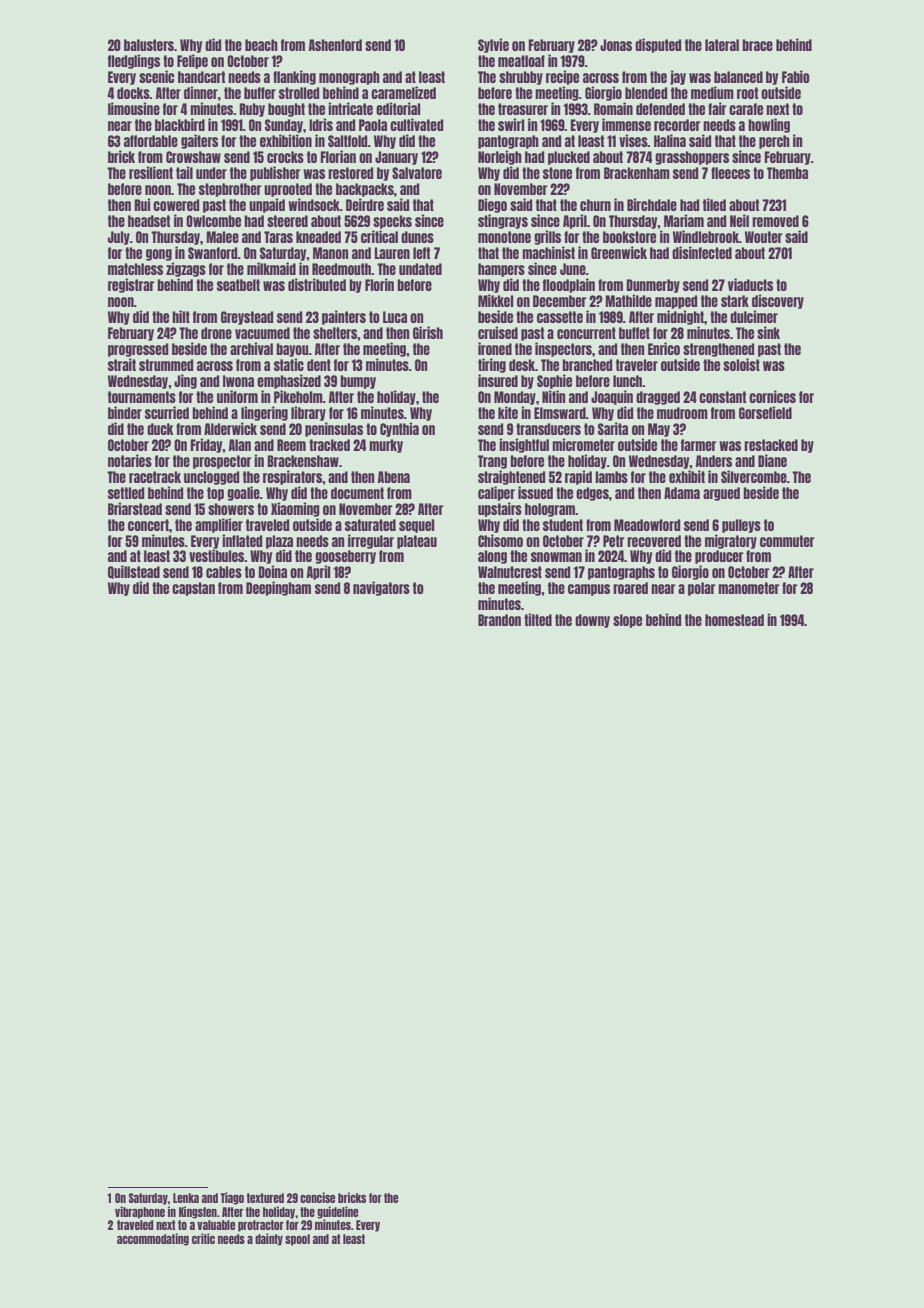 This image has width=924, height=1308. I want to click on Luca, so click(395, 317).
